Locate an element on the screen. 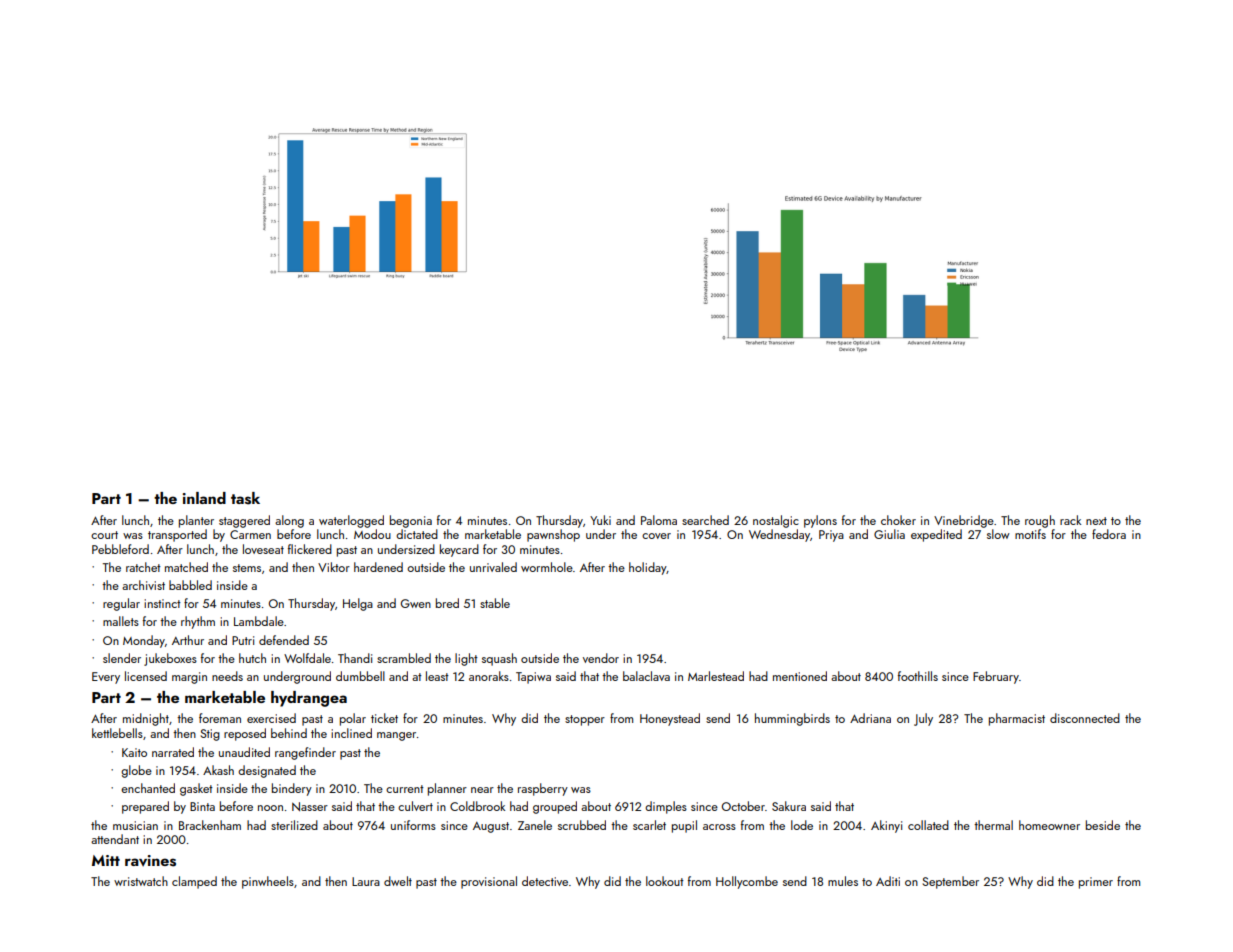 This screenshot has width=1233, height=952. dimples is located at coordinates (666, 807).
